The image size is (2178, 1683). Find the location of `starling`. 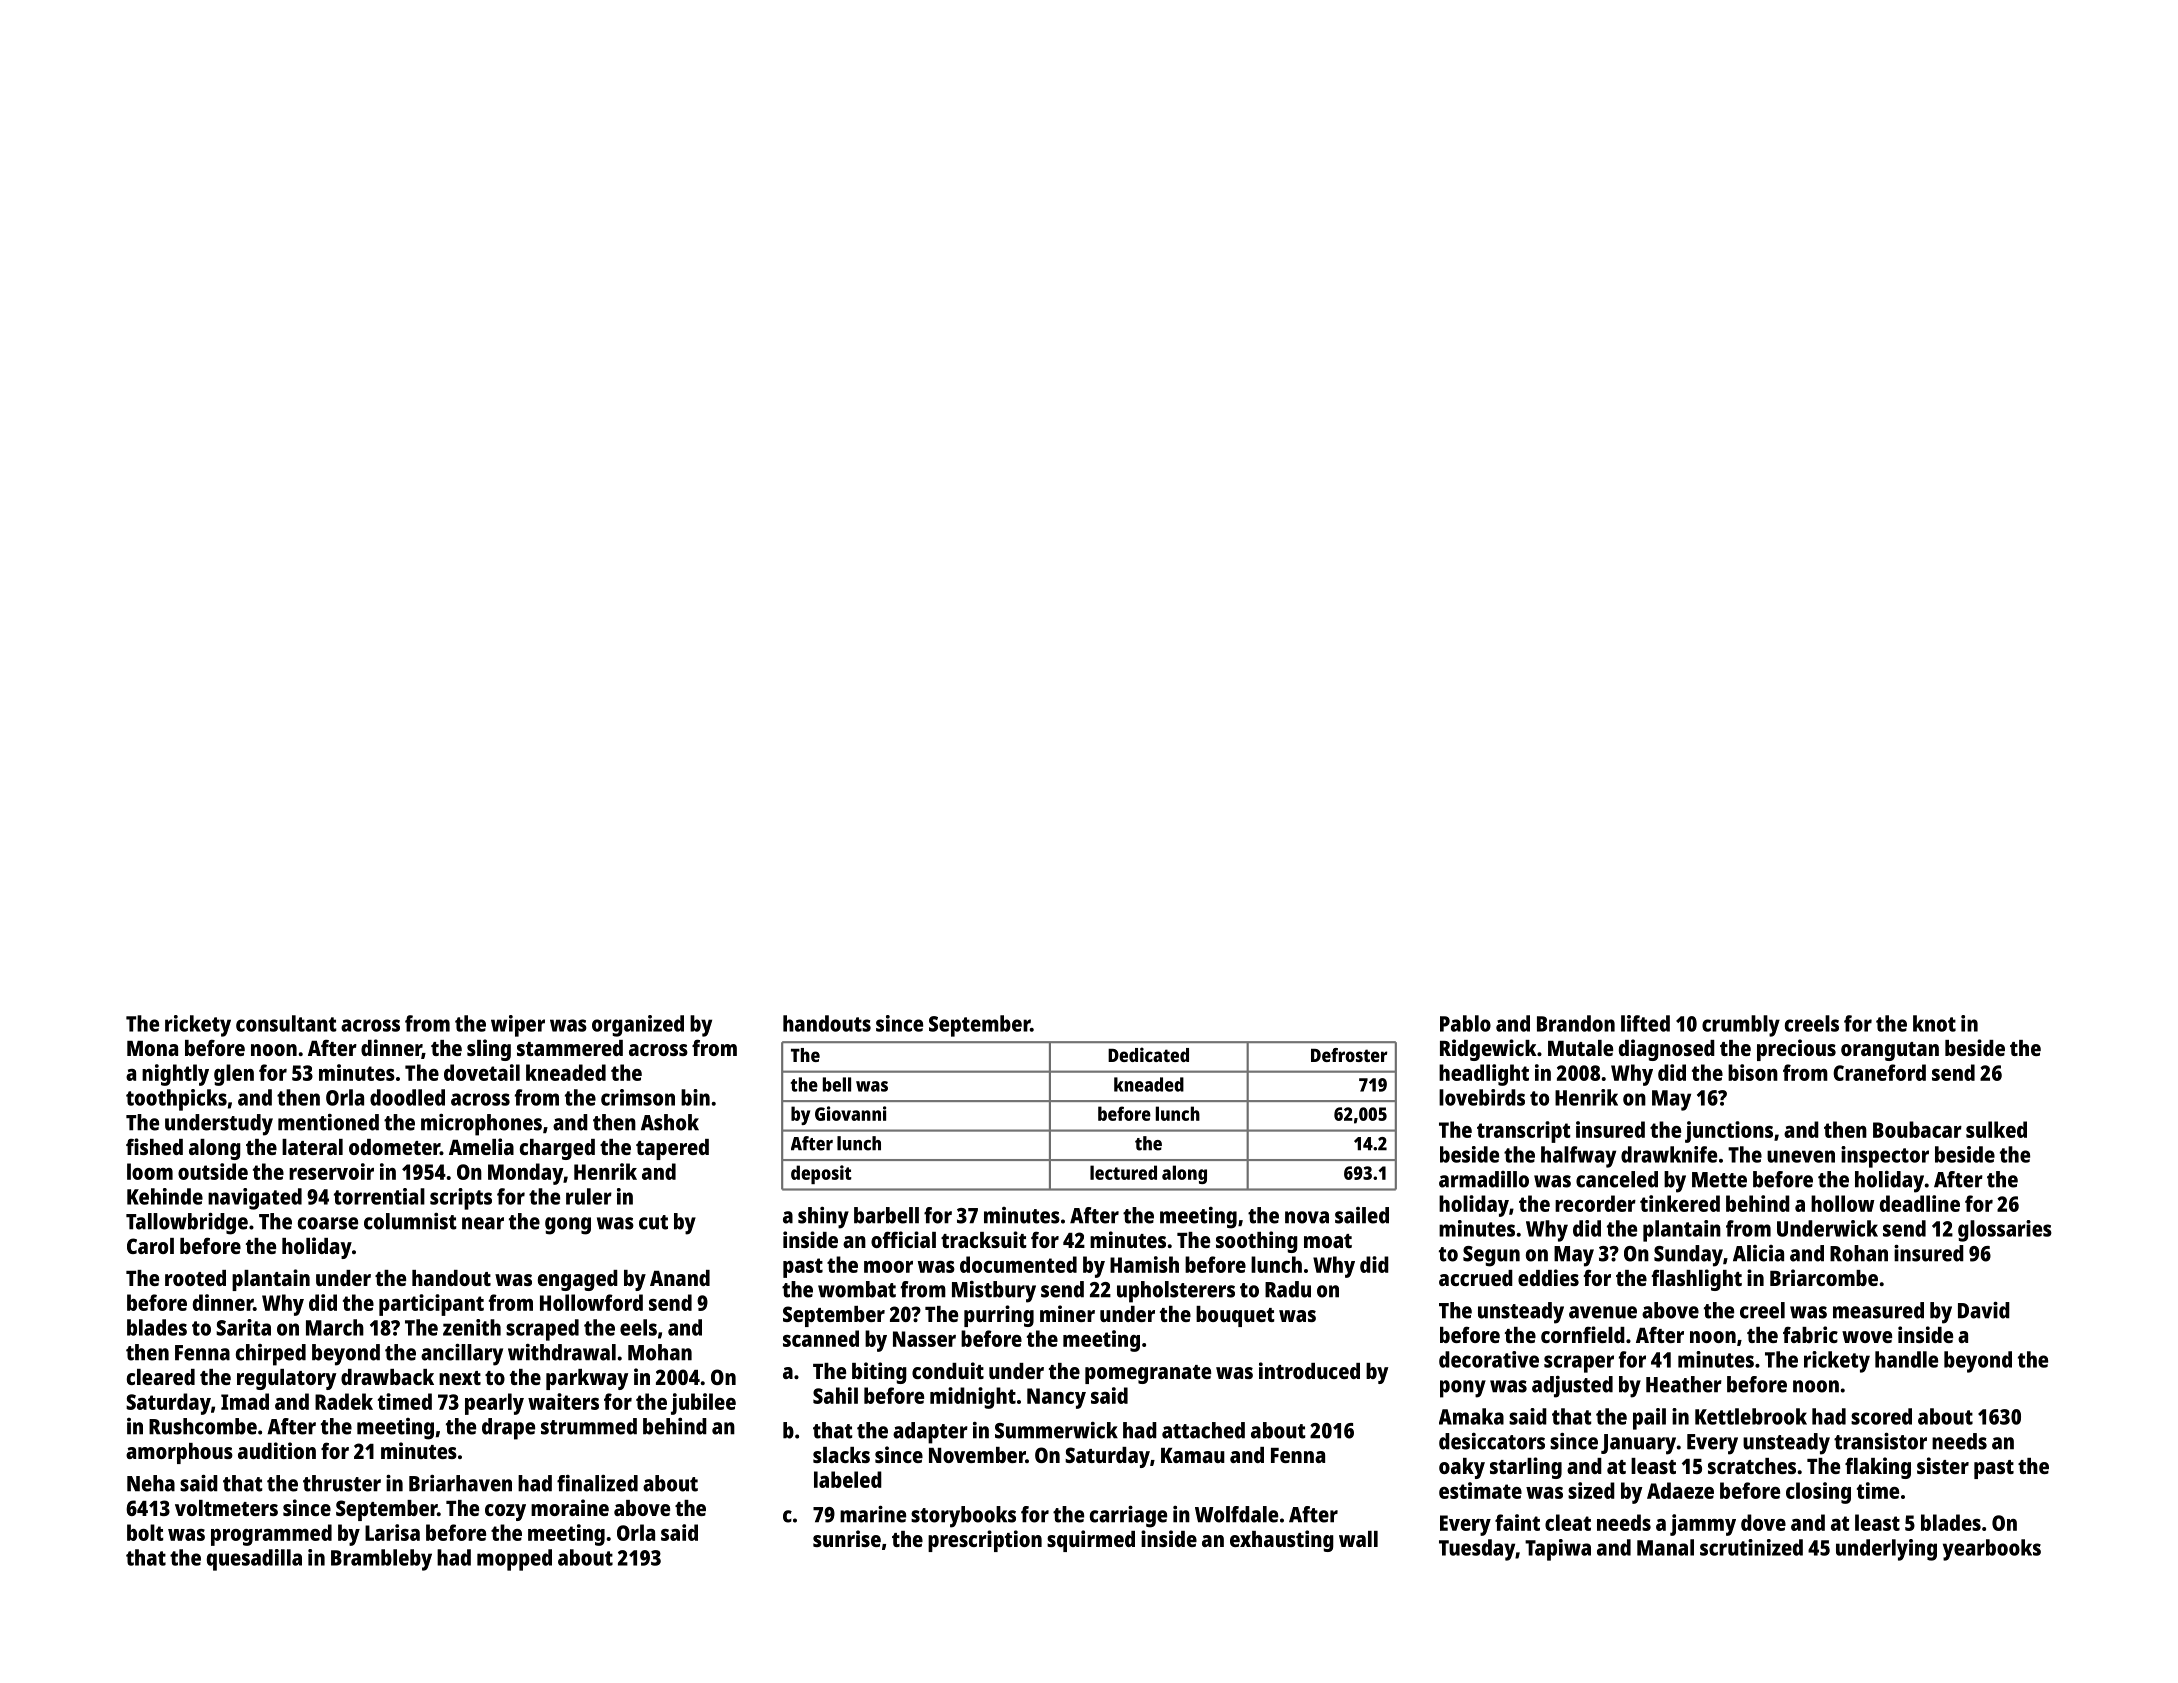

starling is located at coordinates (1526, 1468).
